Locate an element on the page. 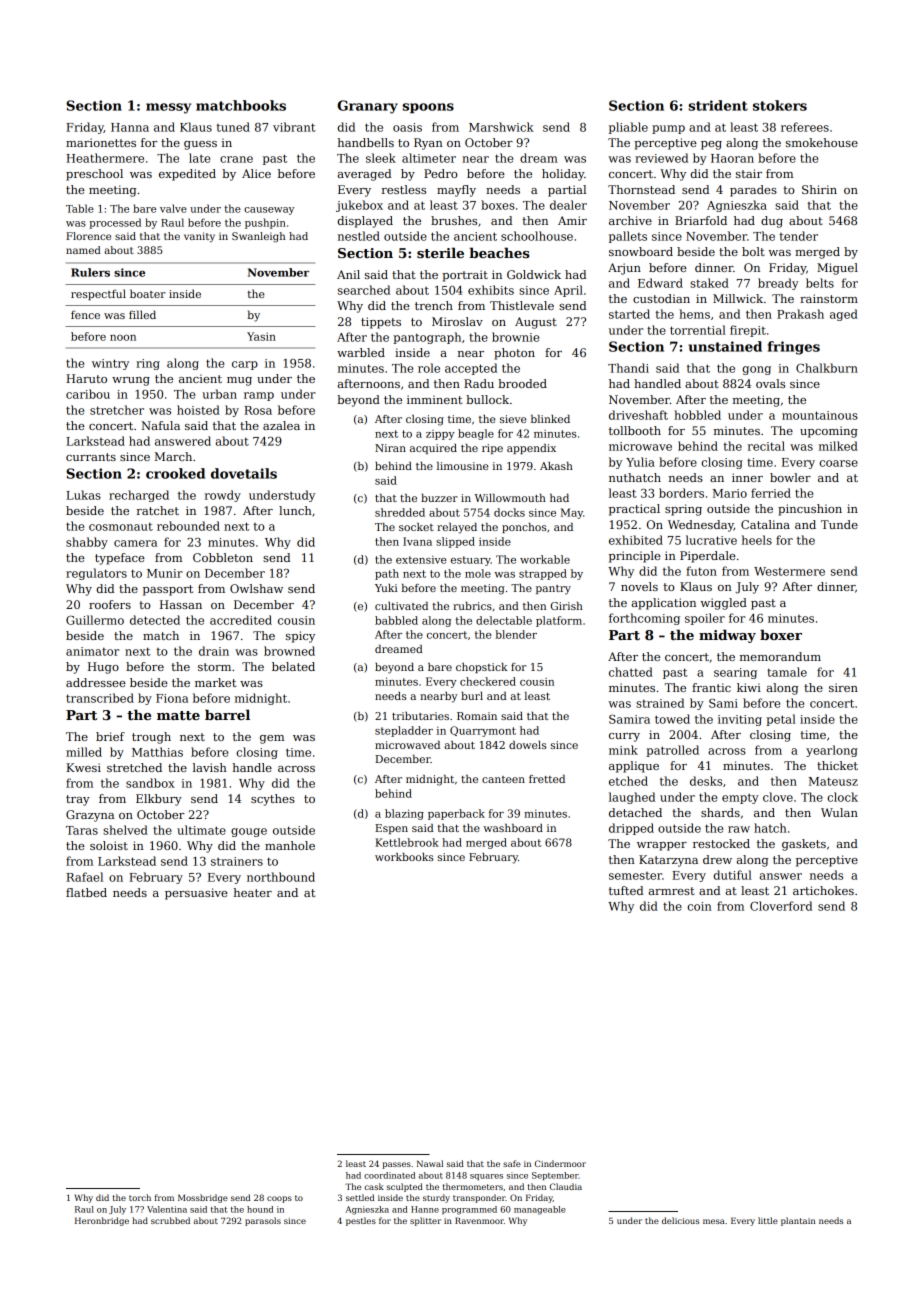 The image size is (924, 1308). stepladder is located at coordinates (404, 731).
